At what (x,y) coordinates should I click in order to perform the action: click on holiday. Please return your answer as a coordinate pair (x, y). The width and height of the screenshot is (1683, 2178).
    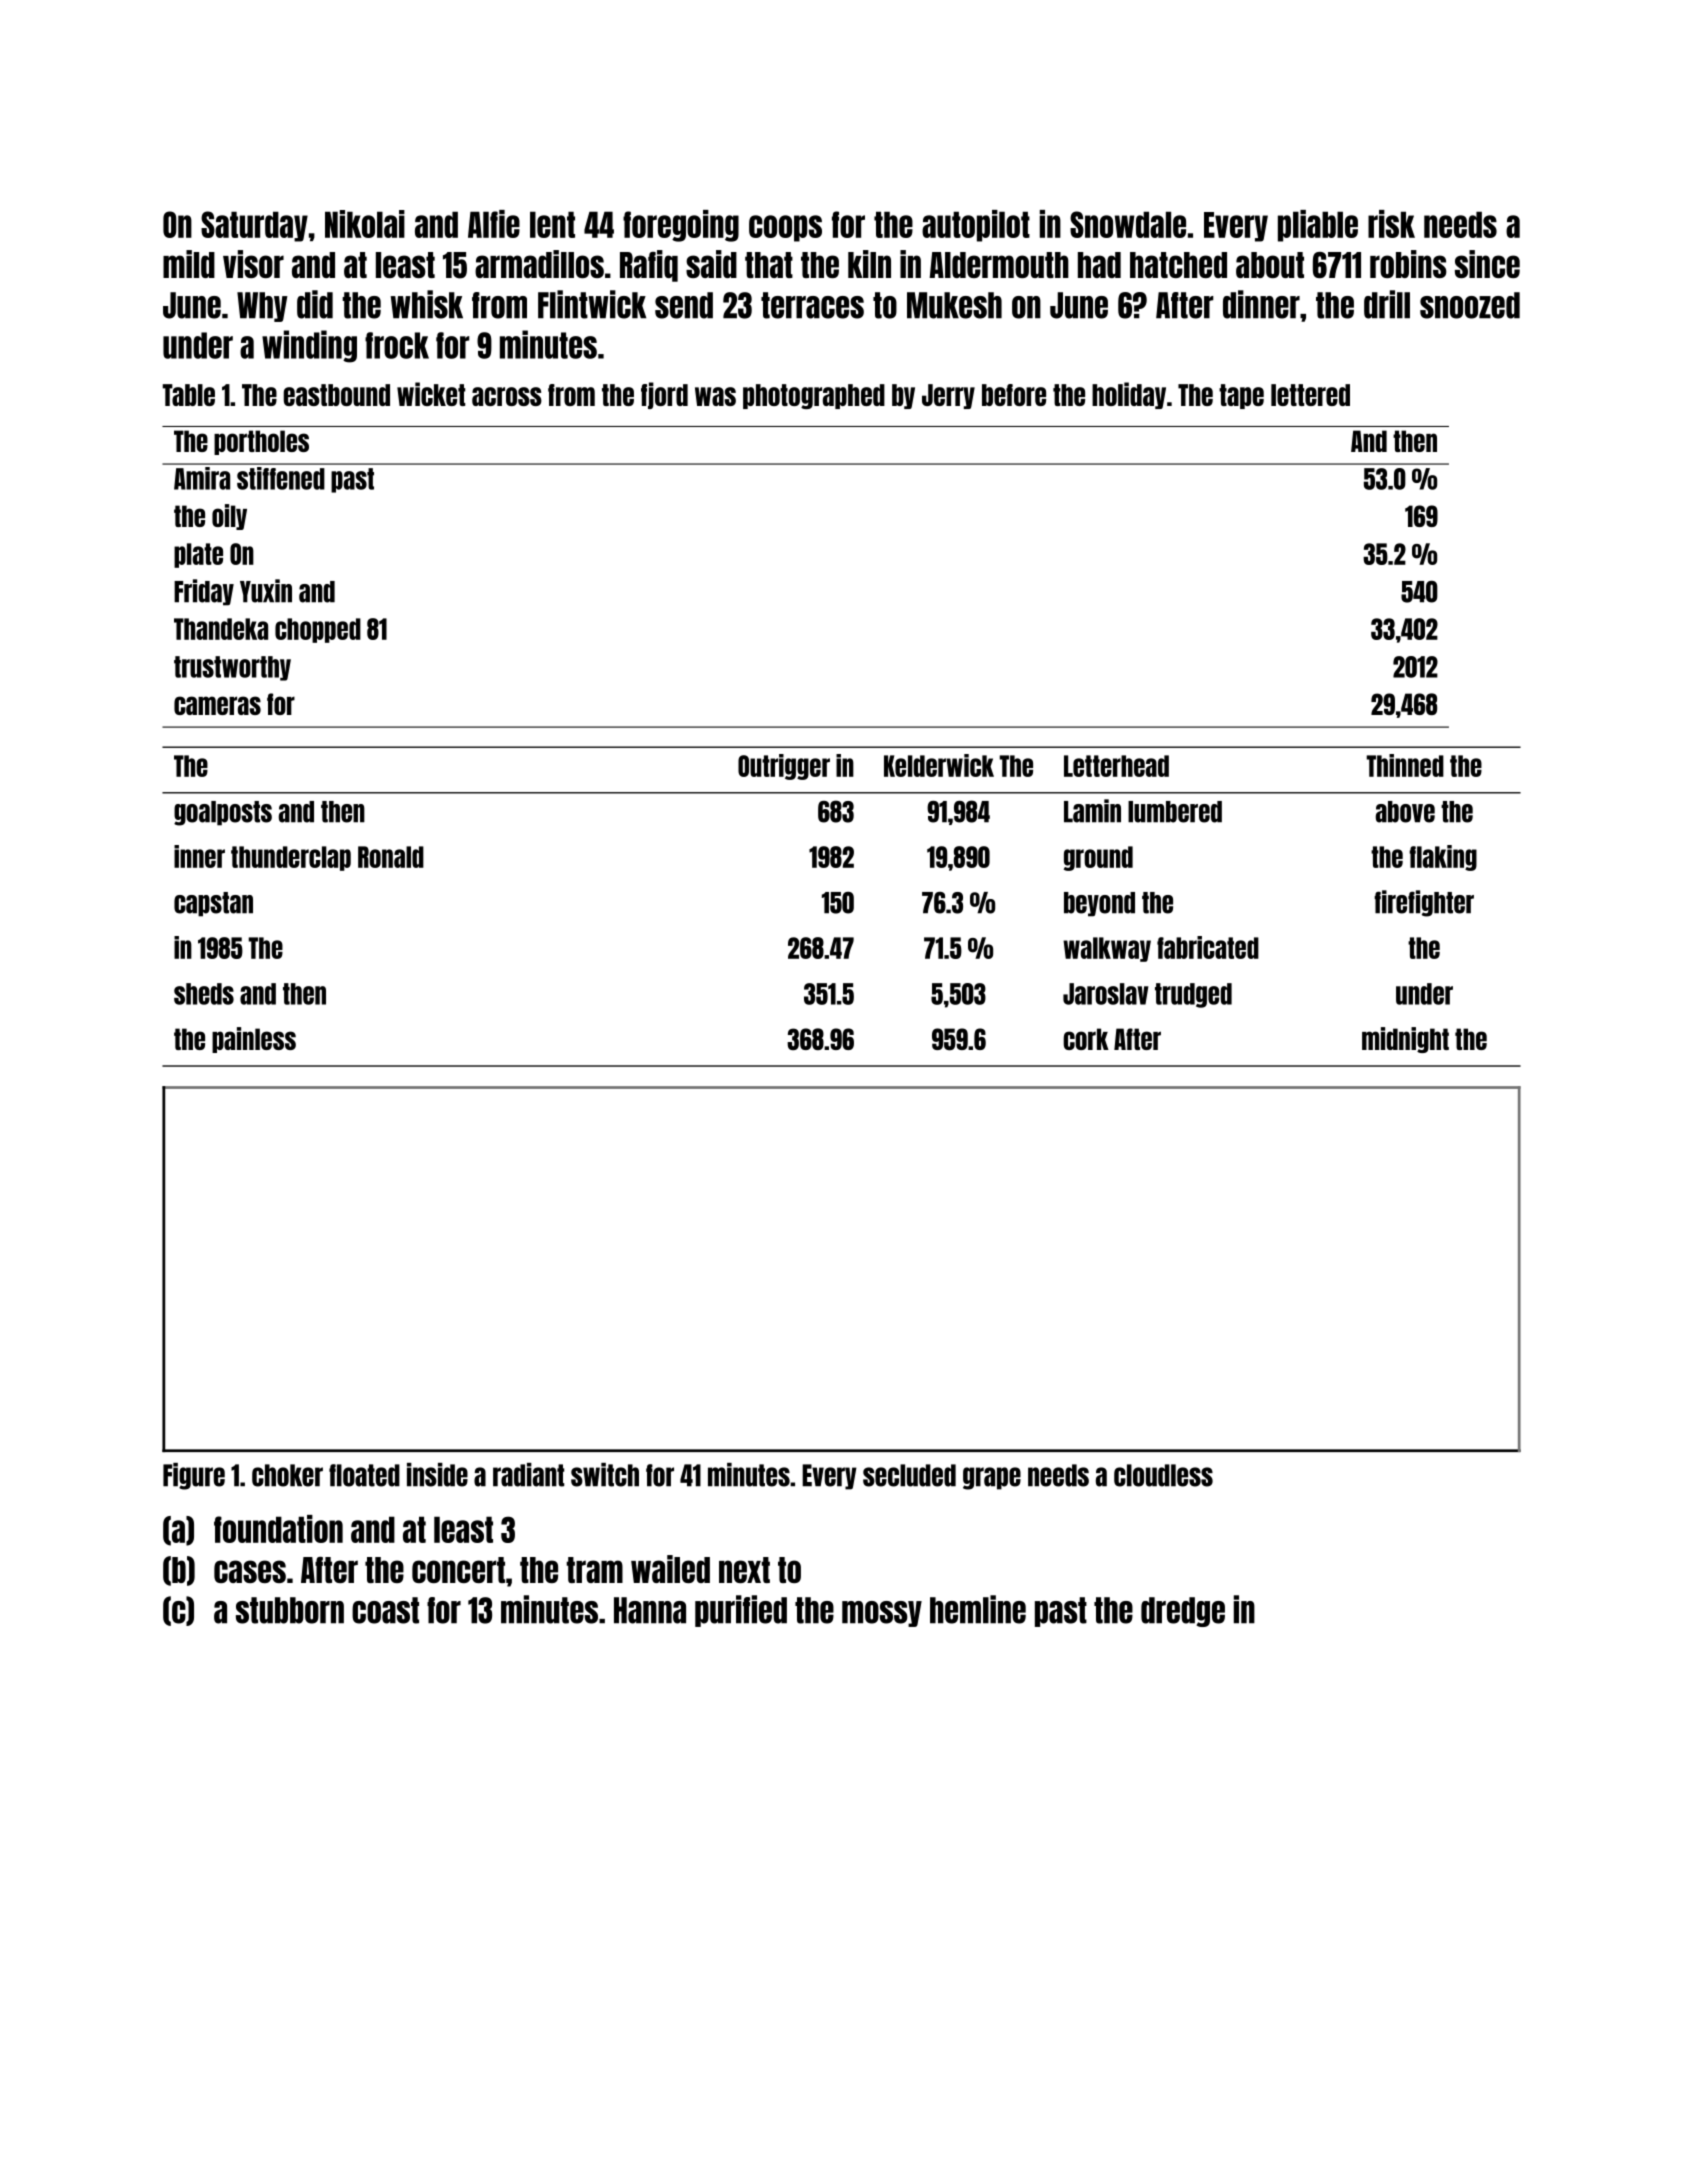
    Looking at the image, I should click on (1129, 395).
